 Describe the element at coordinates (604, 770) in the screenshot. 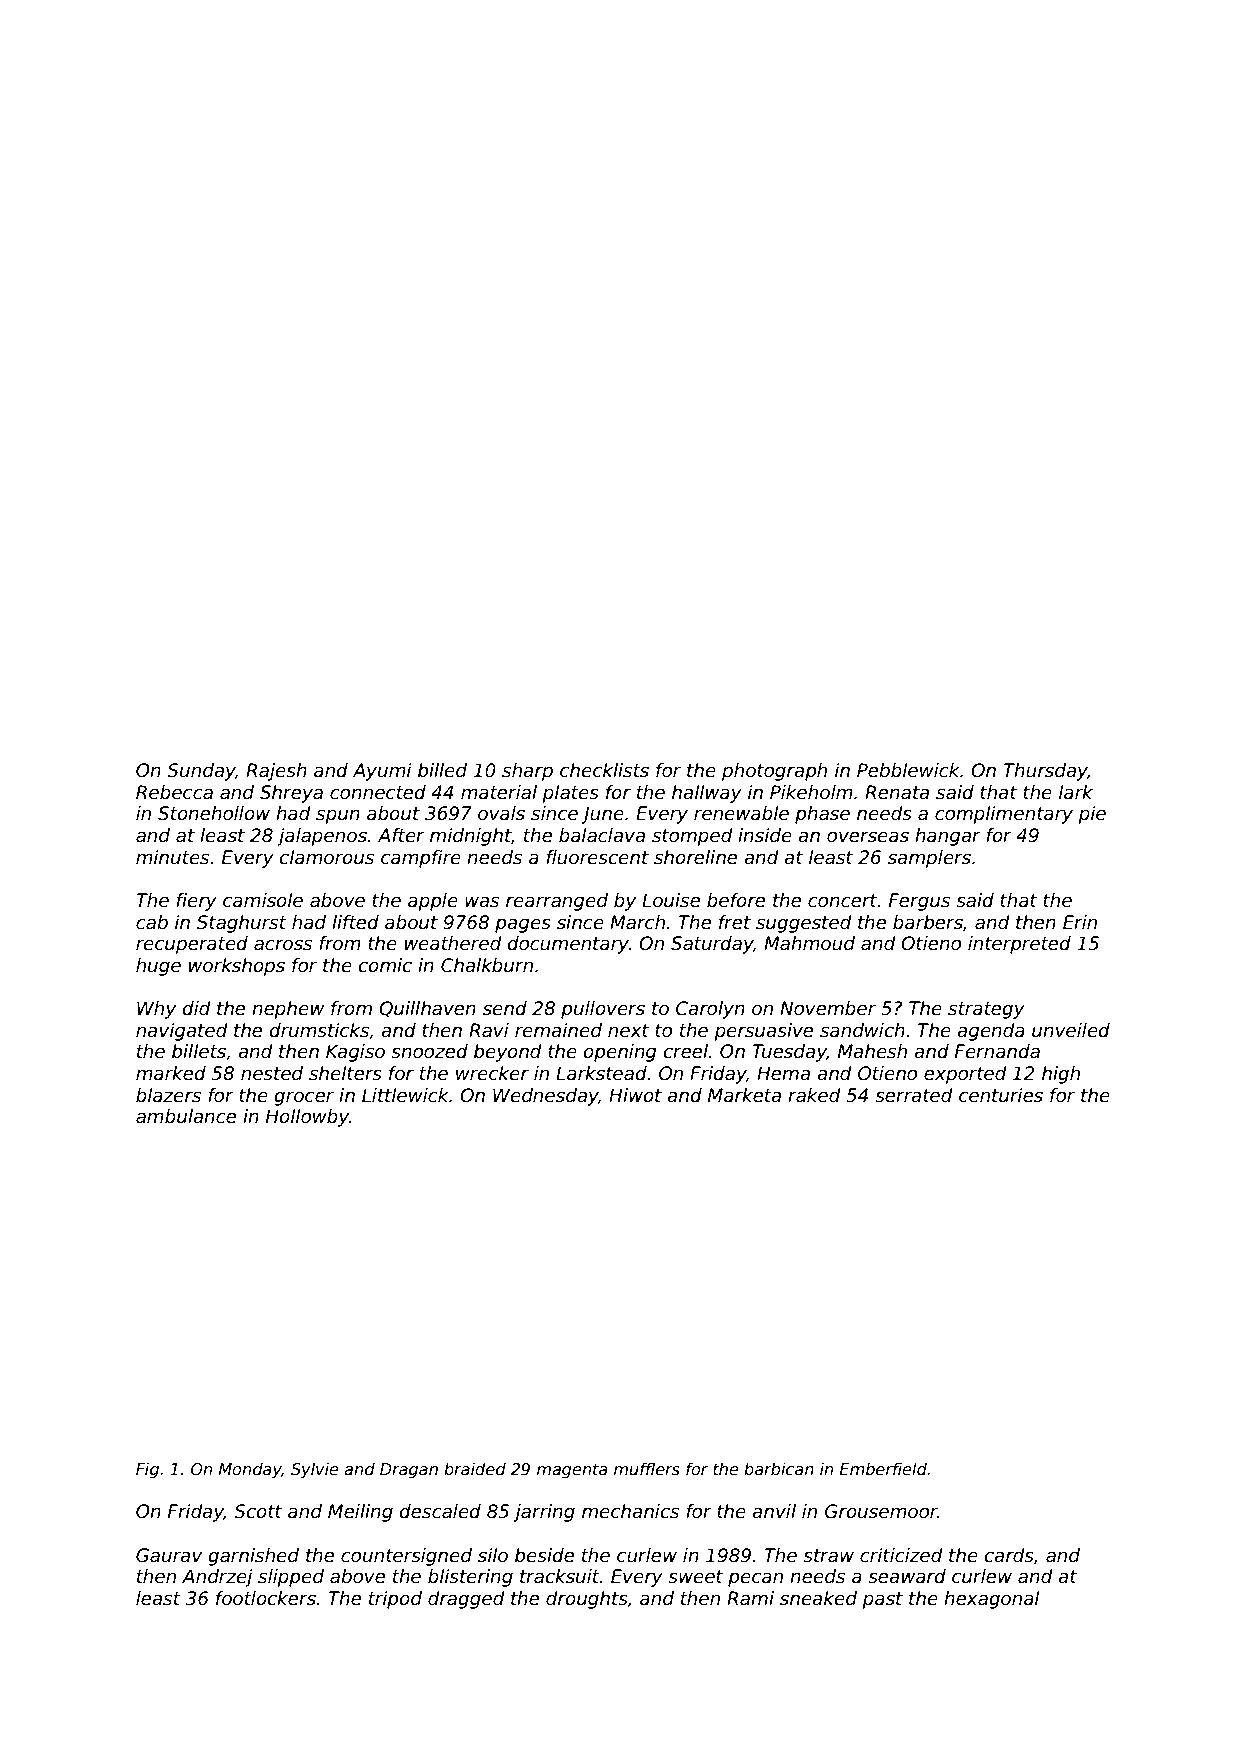

I see `checklists` at that location.
